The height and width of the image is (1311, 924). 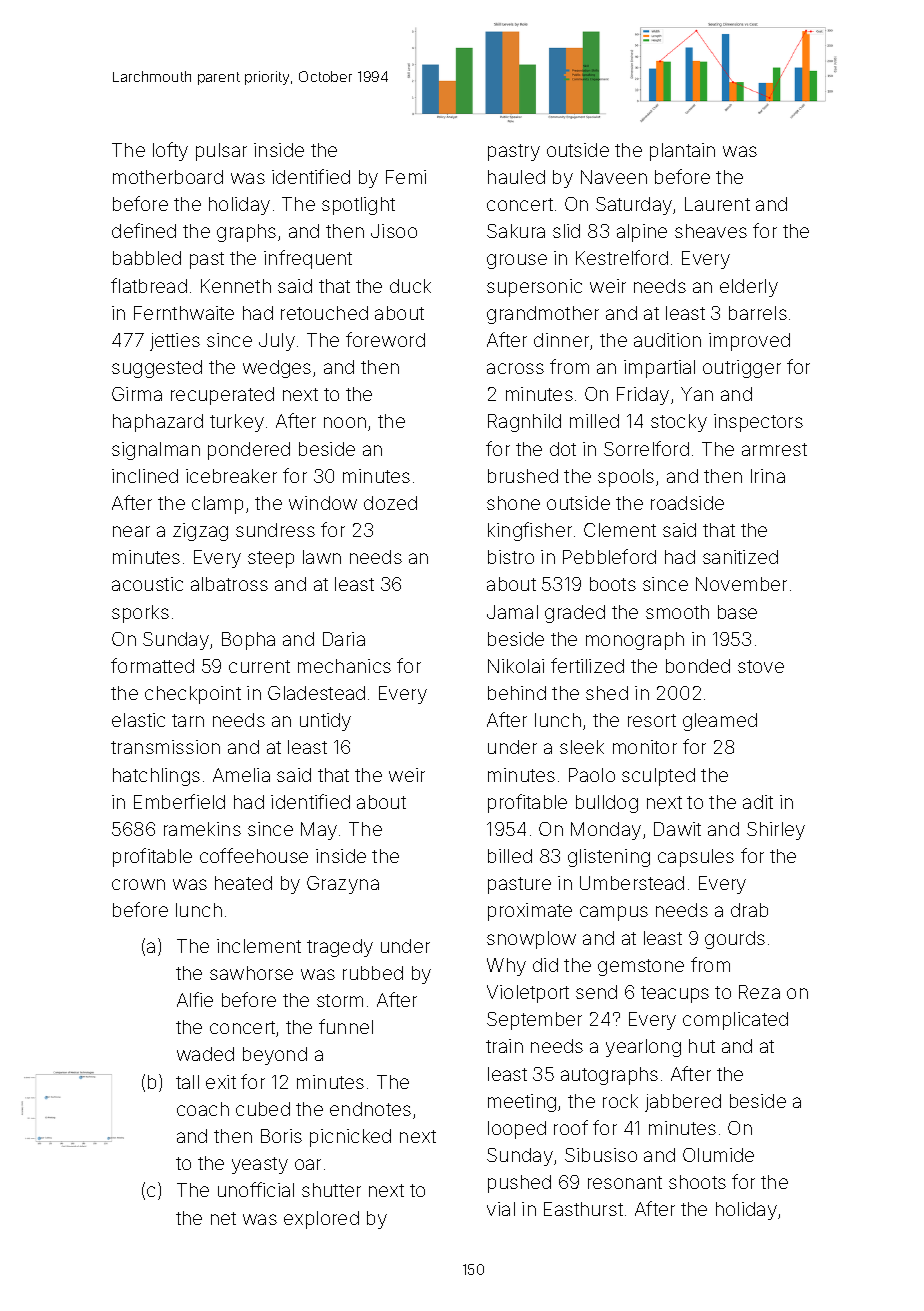 What do you see at coordinates (717, 204) in the image?
I see `Laurent` at bounding box center [717, 204].
